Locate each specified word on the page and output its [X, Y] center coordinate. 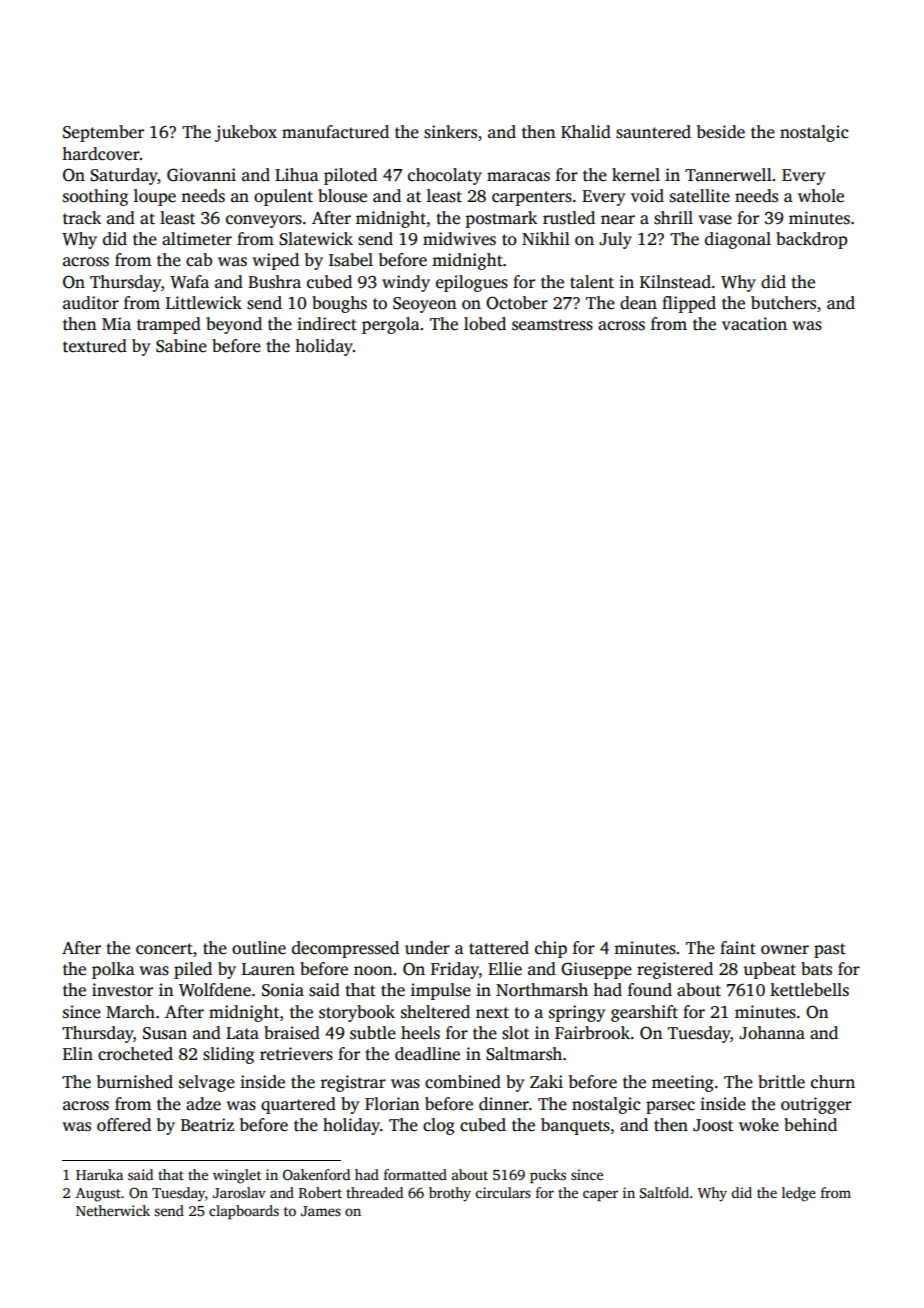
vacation [754, 324]
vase [715, 220]
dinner [504, 1104]
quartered [298, 1105]
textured [95, 345]
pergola [391, 325]
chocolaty [445, 176]
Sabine [181, 346]
